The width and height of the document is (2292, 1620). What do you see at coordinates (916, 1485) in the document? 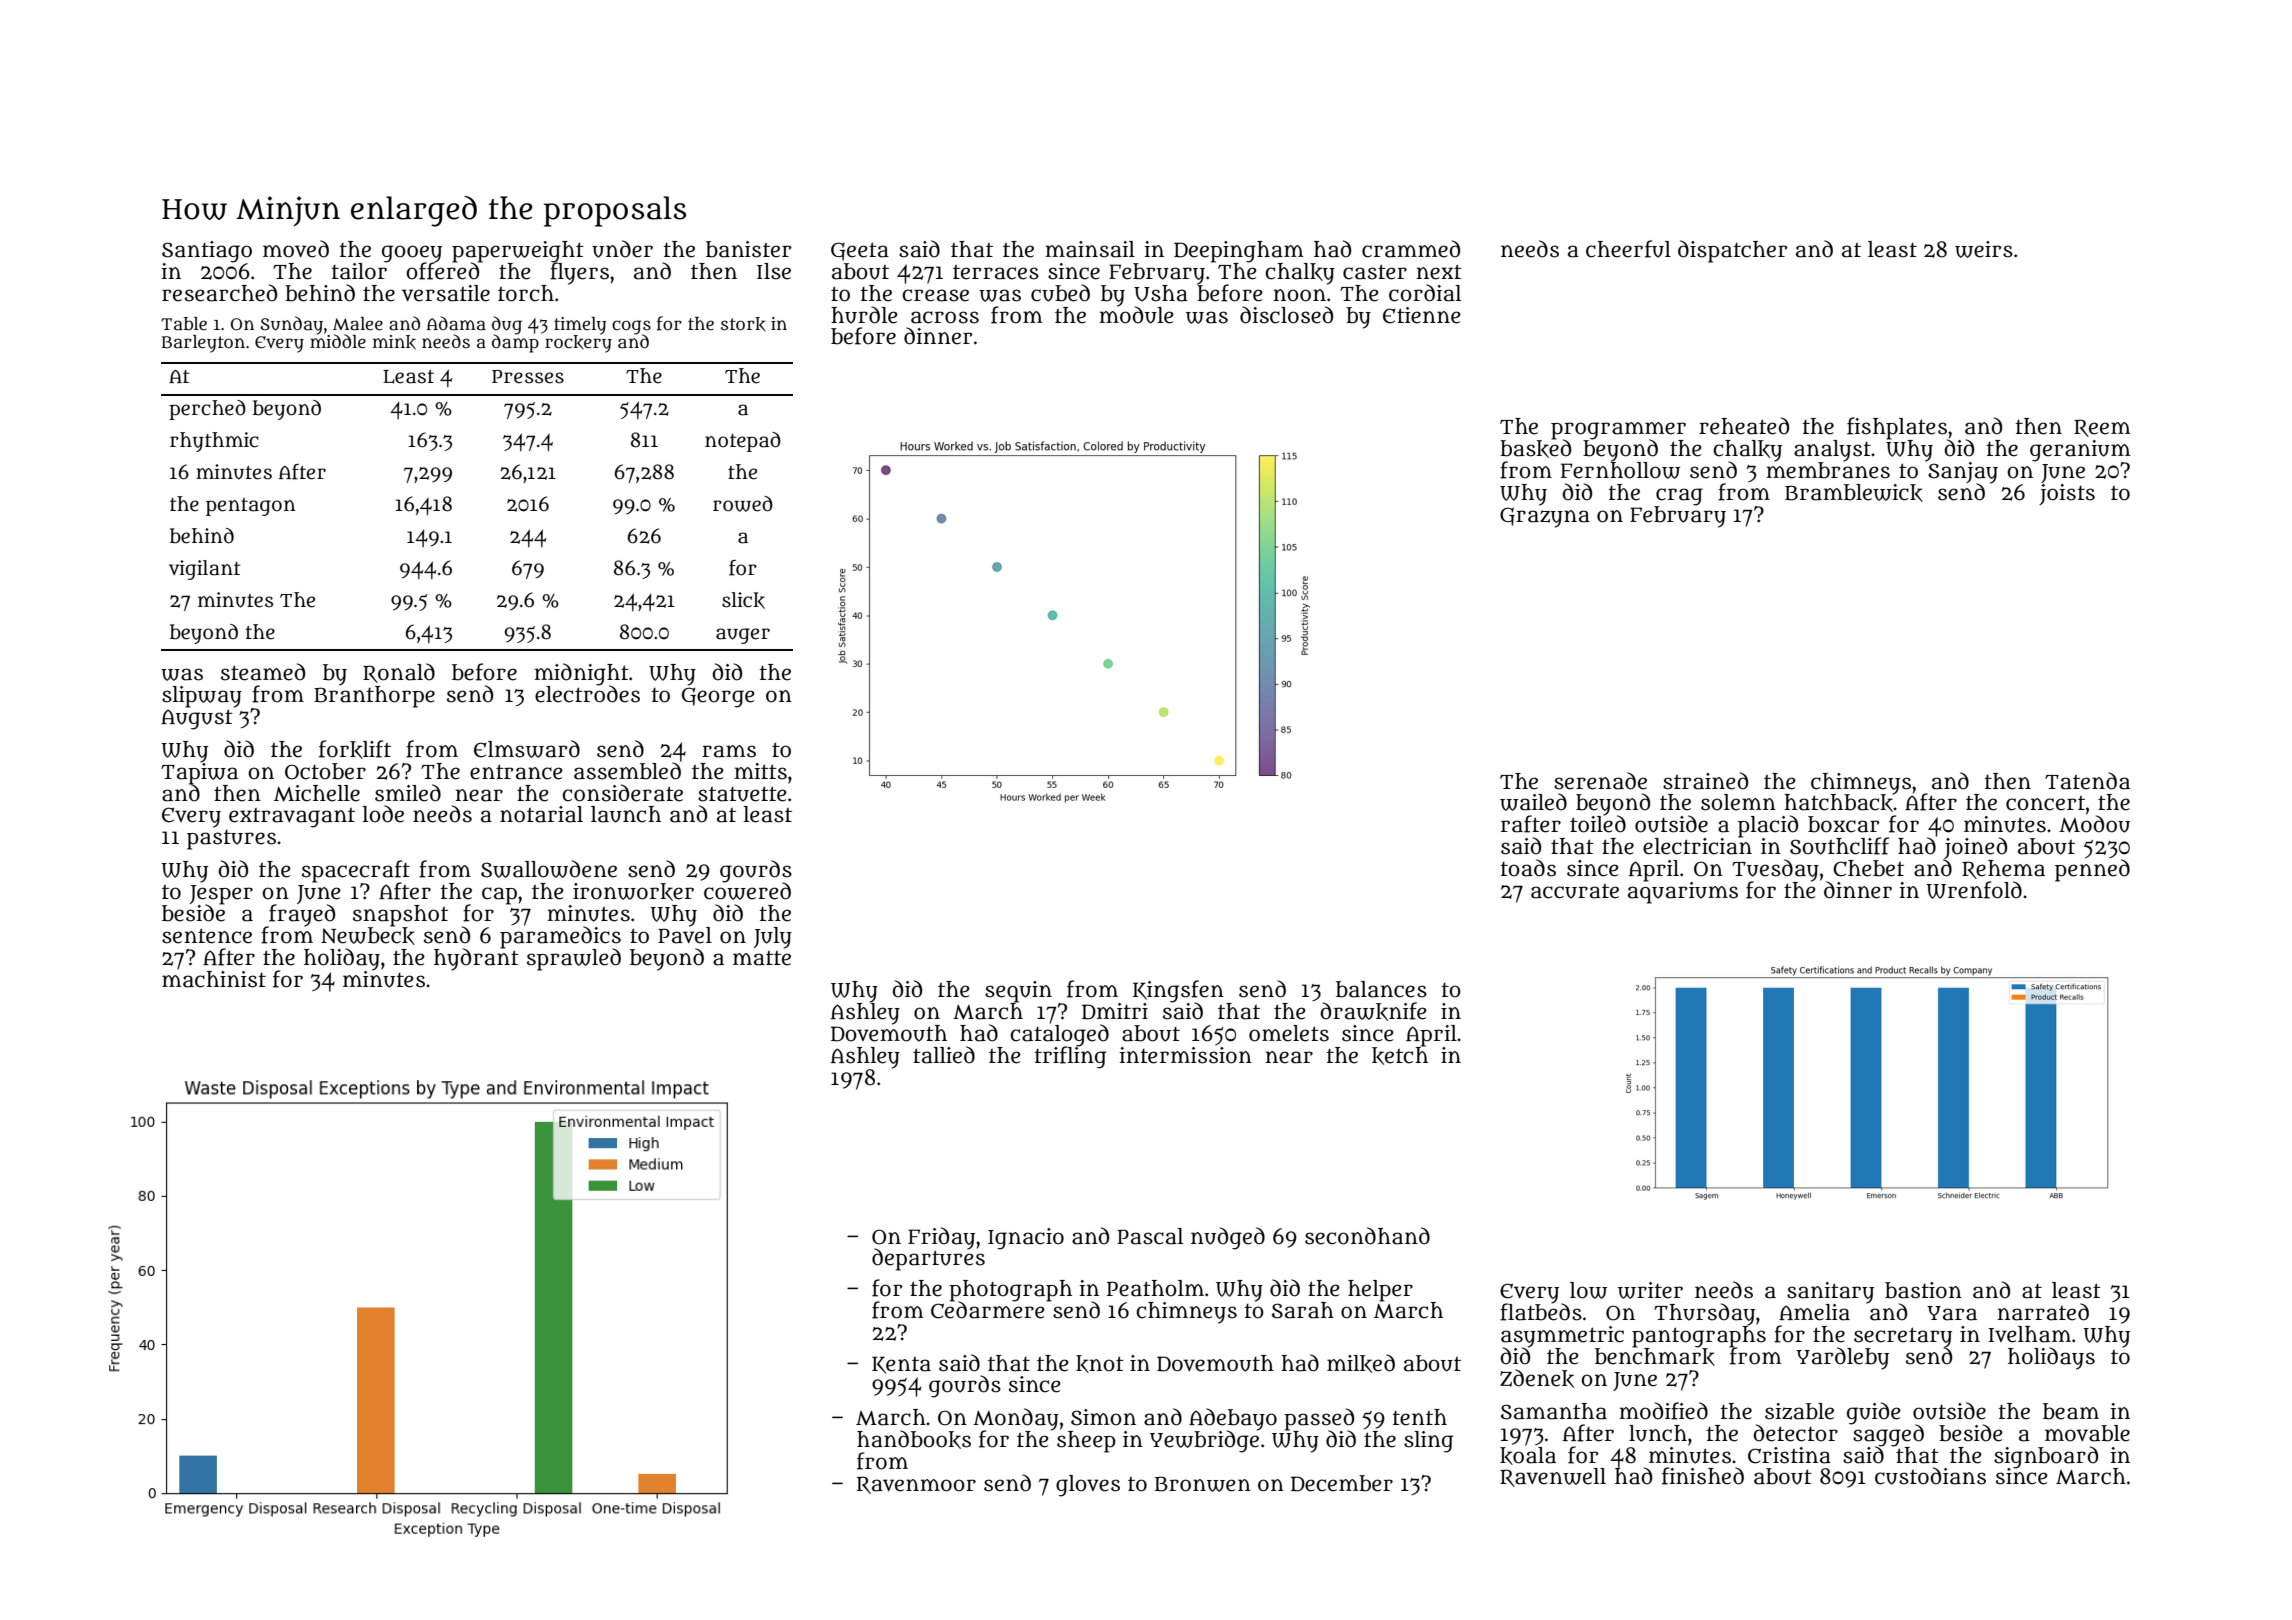
I see `Ravenmoor` at bounding box center [916, 1485].
